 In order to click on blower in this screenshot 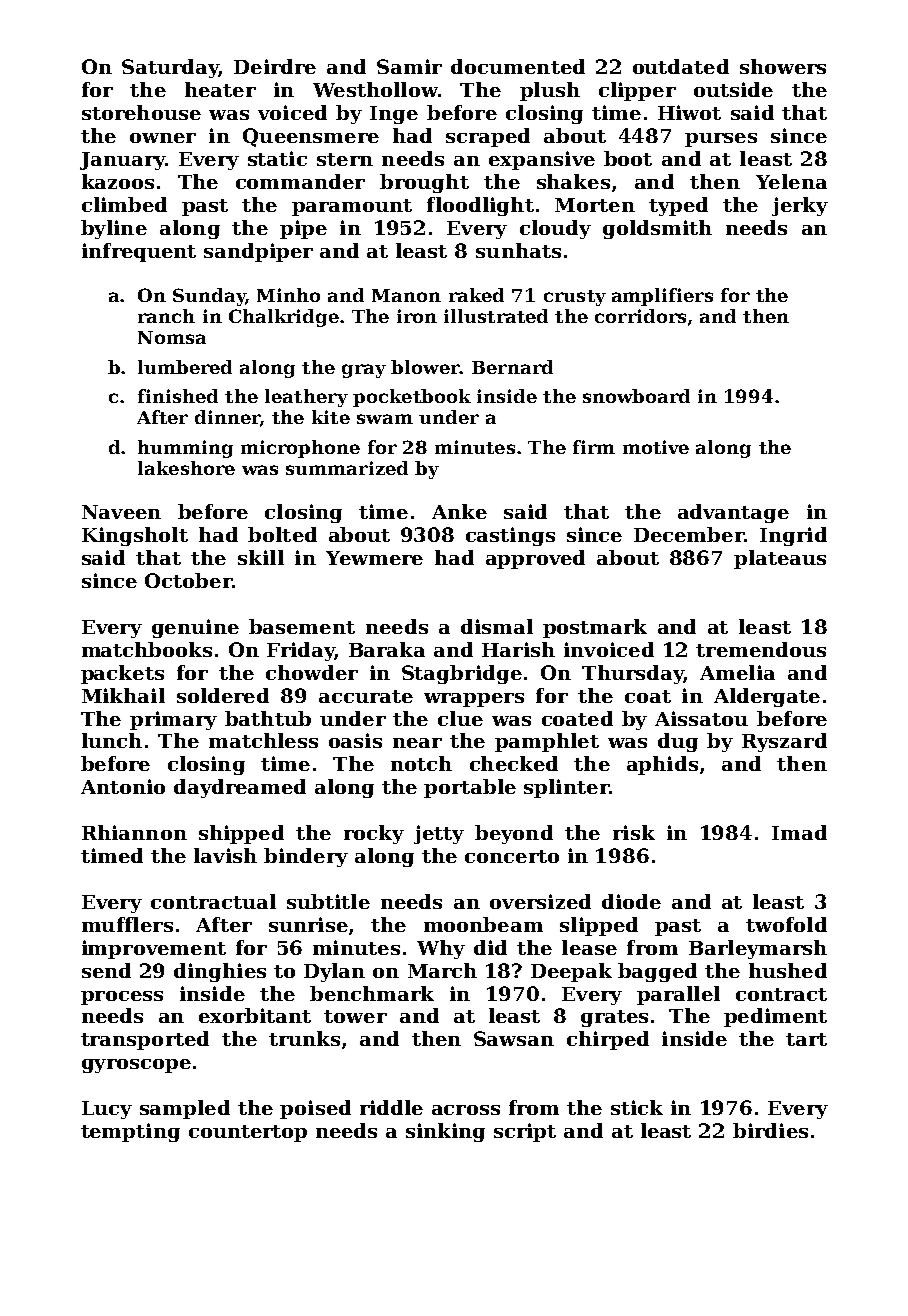, I will do `click(425, 367)`.
